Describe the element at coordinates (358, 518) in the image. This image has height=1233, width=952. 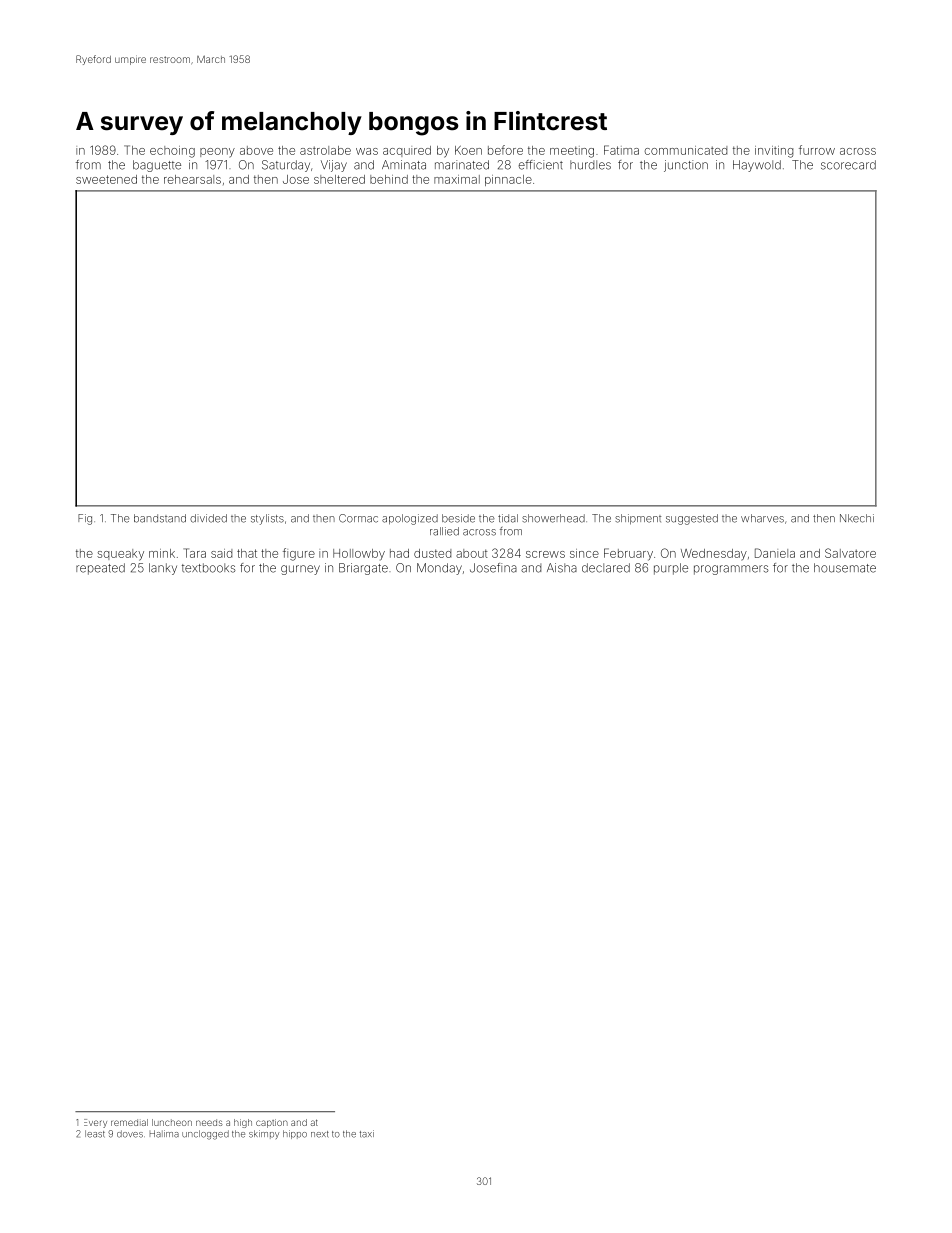
I see `Cormac` at that location.
